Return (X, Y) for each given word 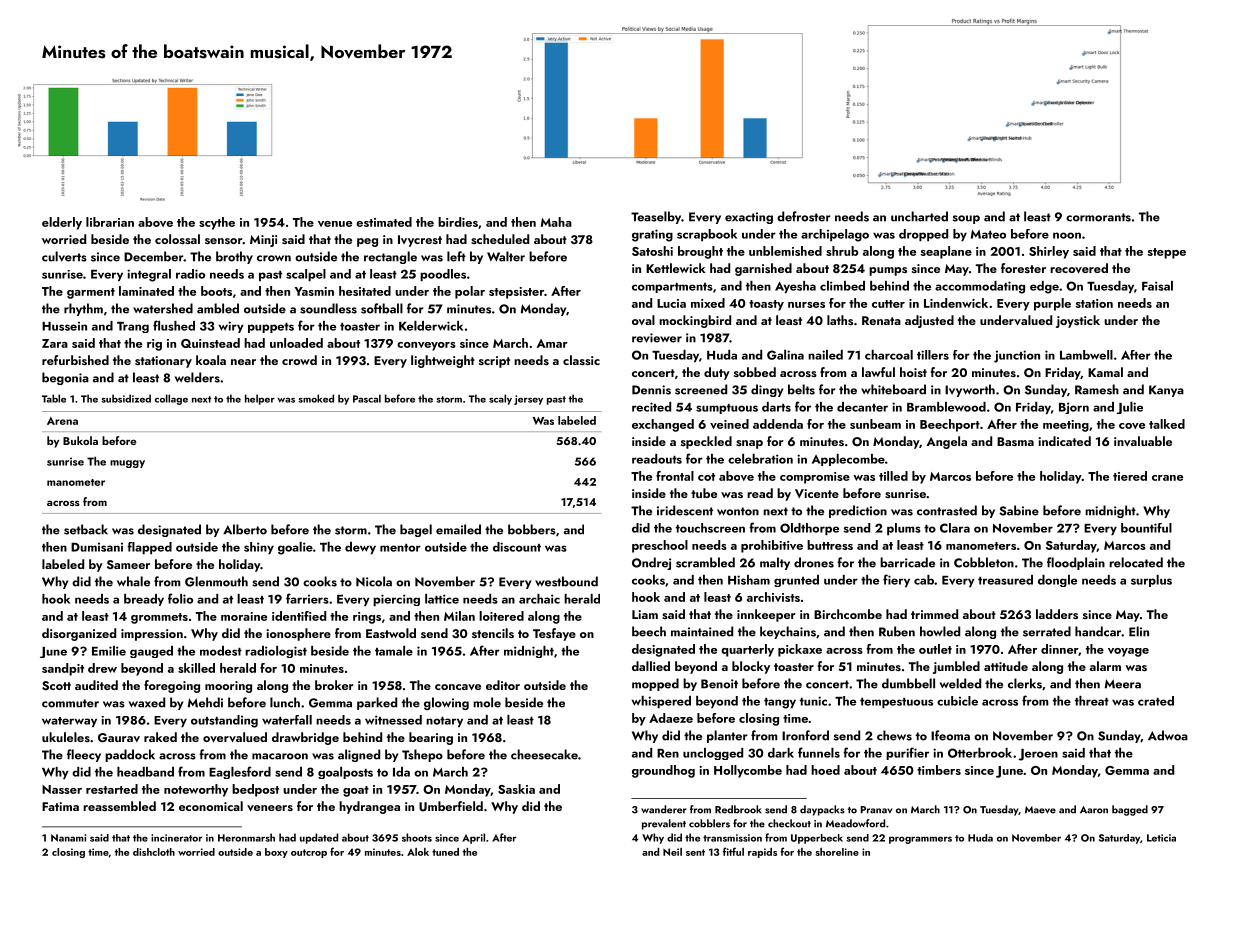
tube (704, 493)
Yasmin (314, 291)
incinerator (176, 838)
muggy (127, 464)
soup (966, 219)
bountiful (1146, 528)
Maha (556, 222)
